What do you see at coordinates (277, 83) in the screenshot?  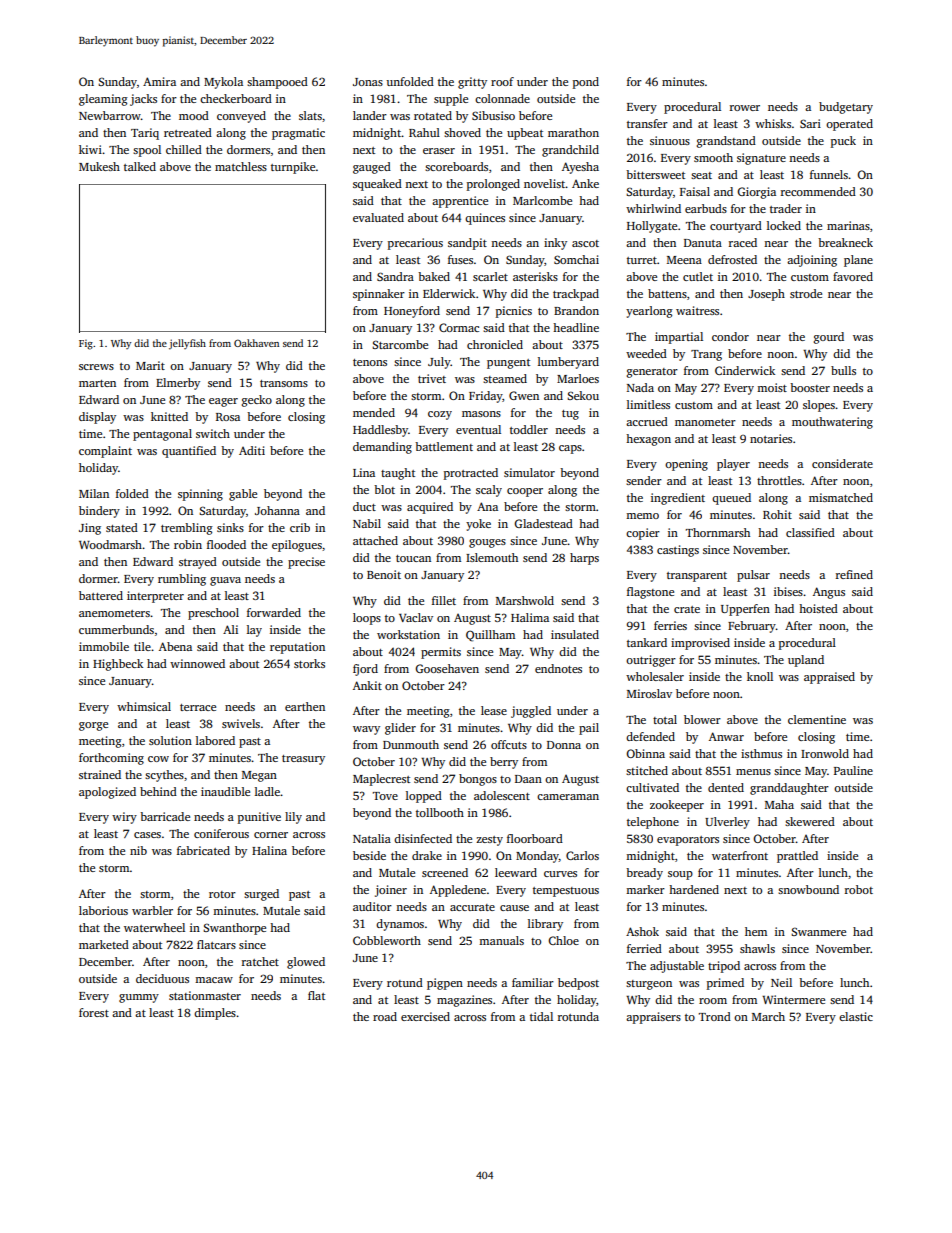 I see `shampooed` at bounding box center [277, 83].
